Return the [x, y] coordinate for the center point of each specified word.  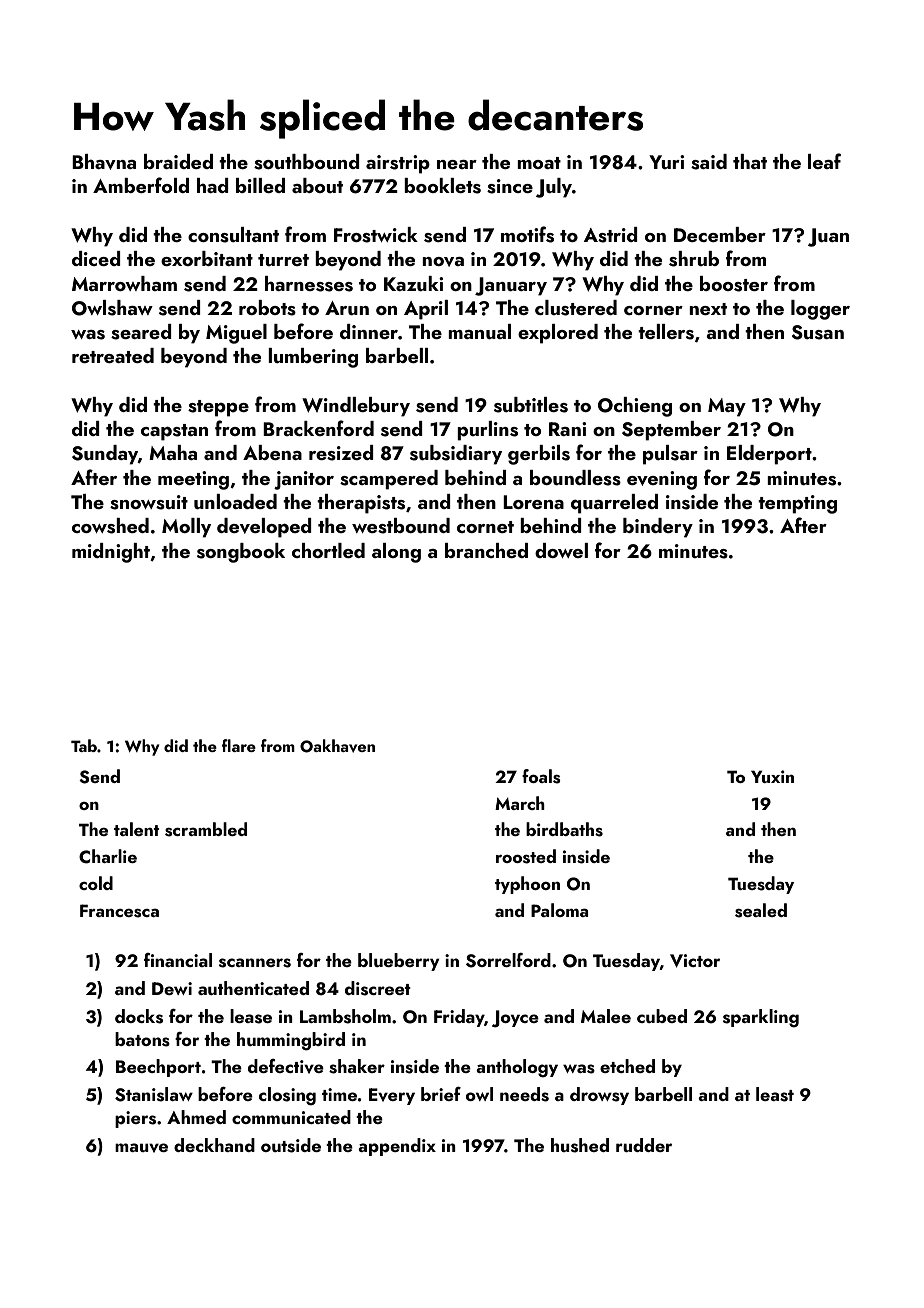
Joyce [515, 1018]
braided [178, 161]
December [720, 234]
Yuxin [772, 776]
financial [178, 960]
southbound [307, 162]
